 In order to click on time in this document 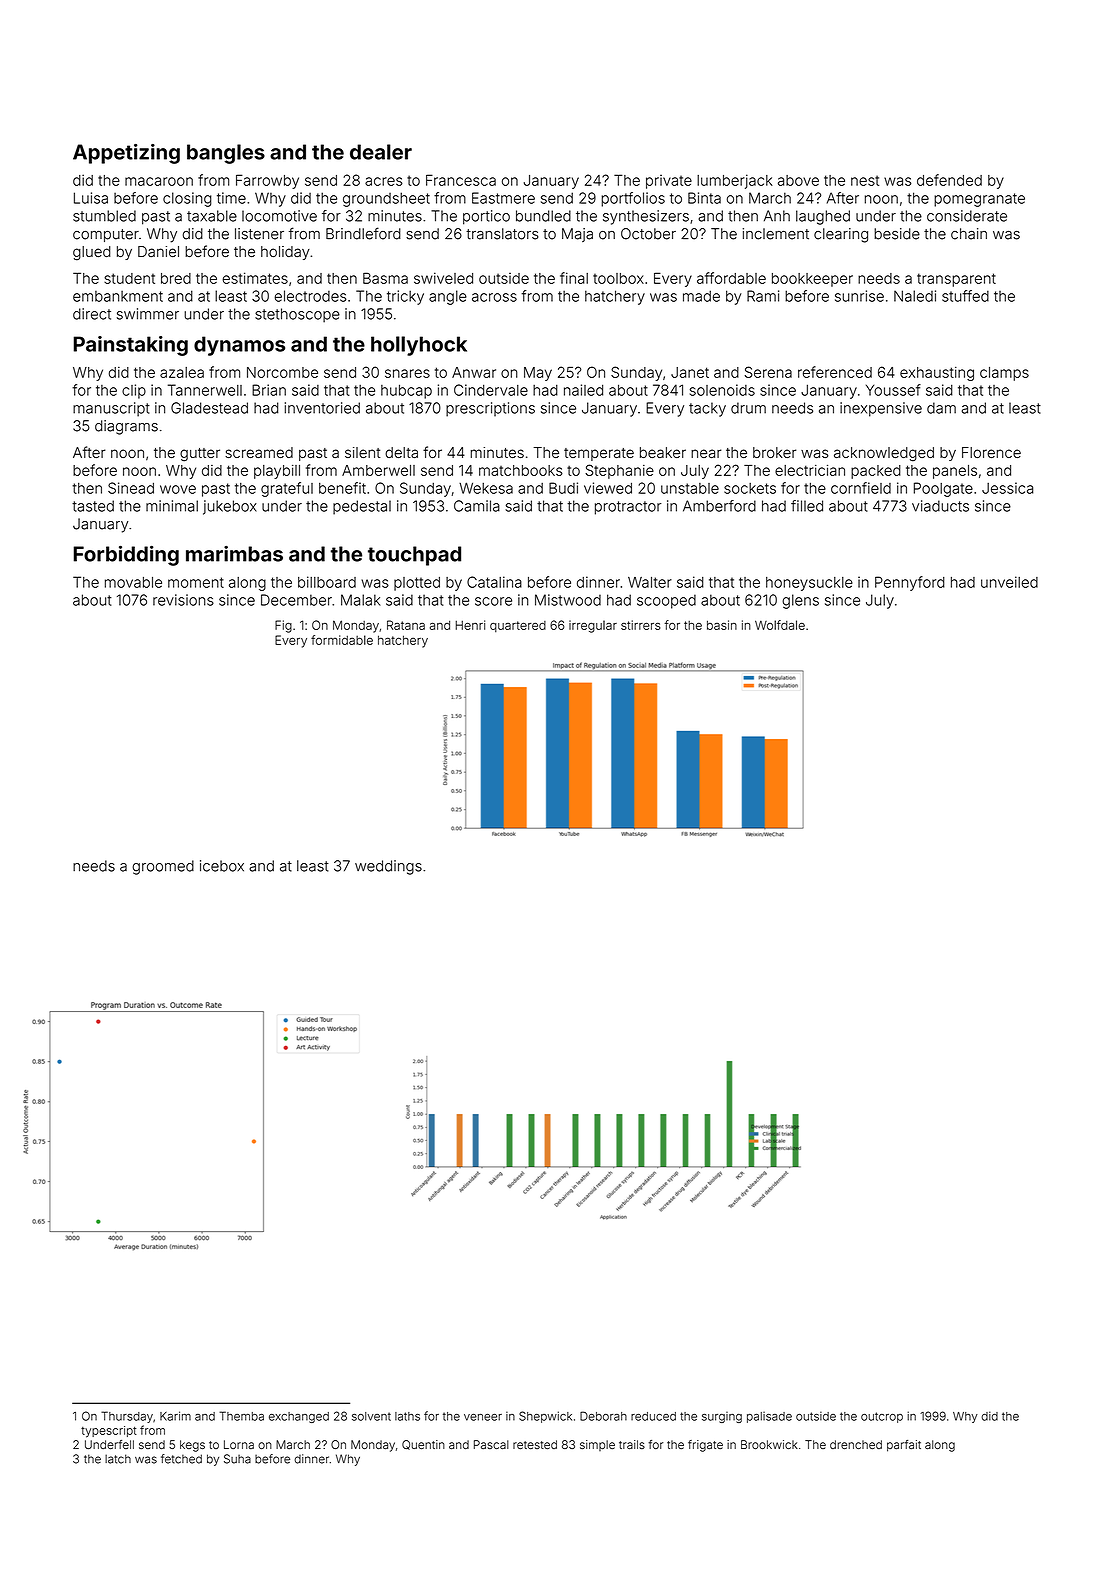, I will do `click(231, 198)`.
